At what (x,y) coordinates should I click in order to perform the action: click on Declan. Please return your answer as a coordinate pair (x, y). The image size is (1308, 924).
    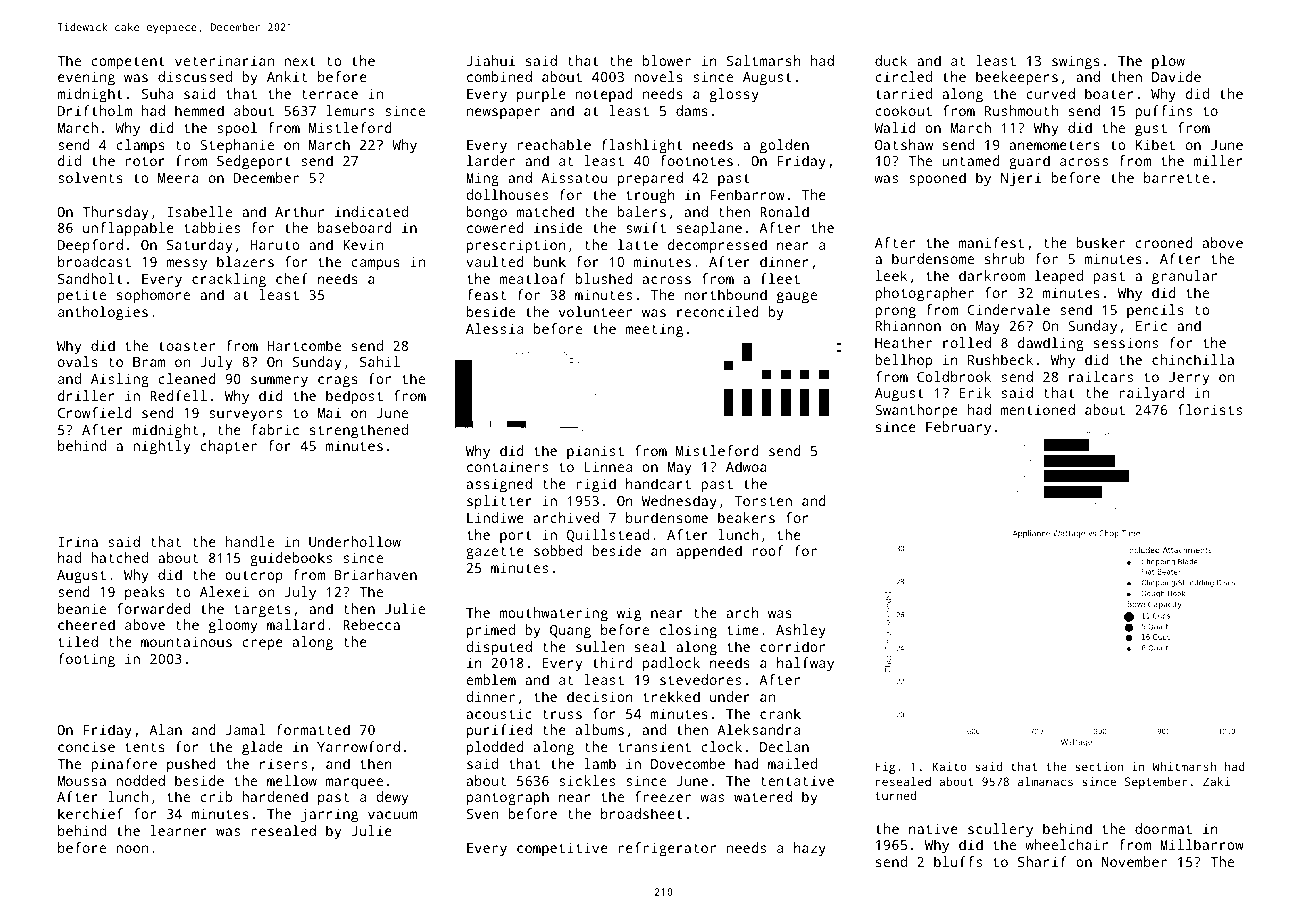
    Looking at the image, I should click on (784, 746).
